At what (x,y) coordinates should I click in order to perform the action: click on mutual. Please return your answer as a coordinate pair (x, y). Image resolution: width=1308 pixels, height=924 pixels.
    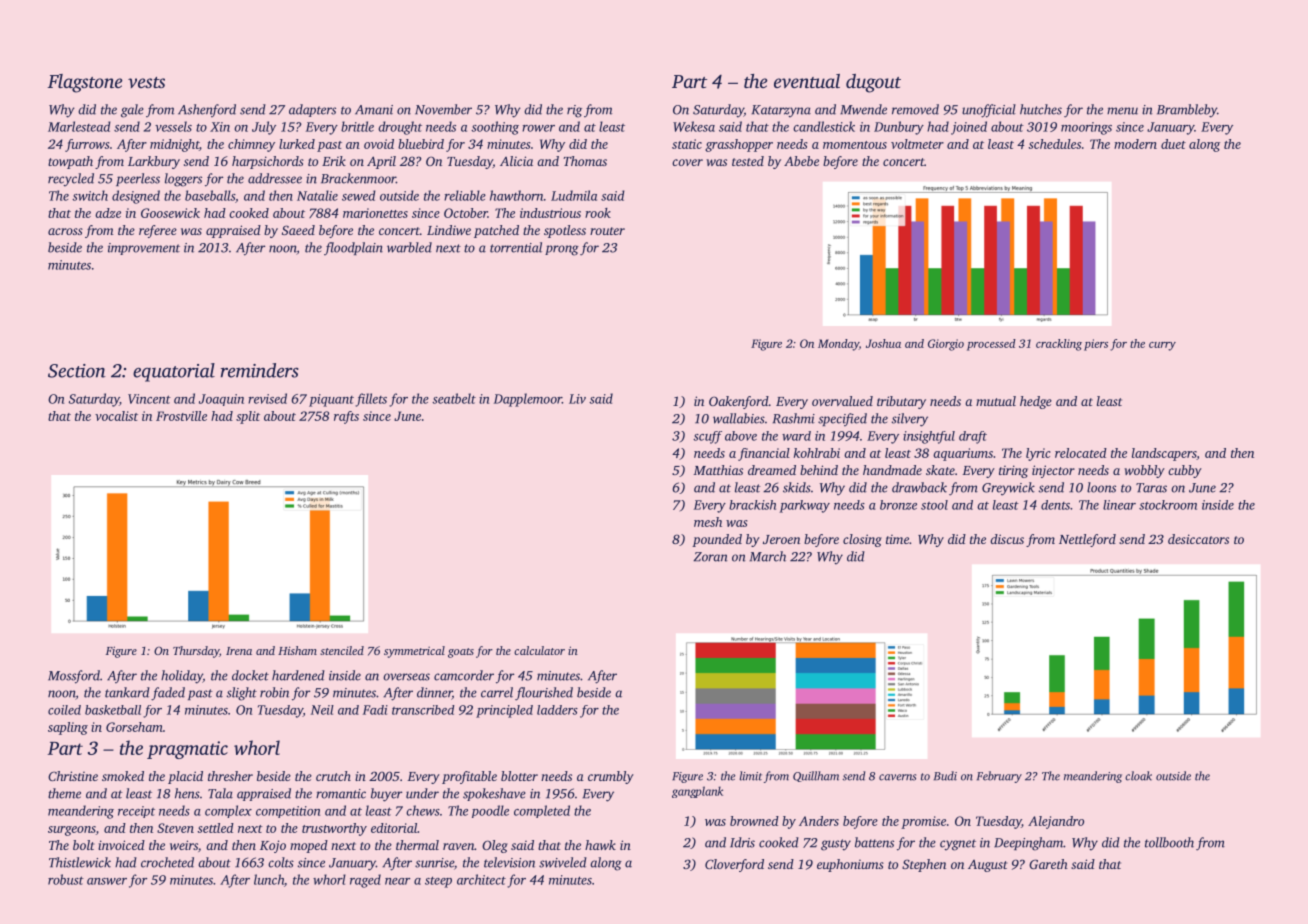
    Looking at the image, I should click on (996, 401).
